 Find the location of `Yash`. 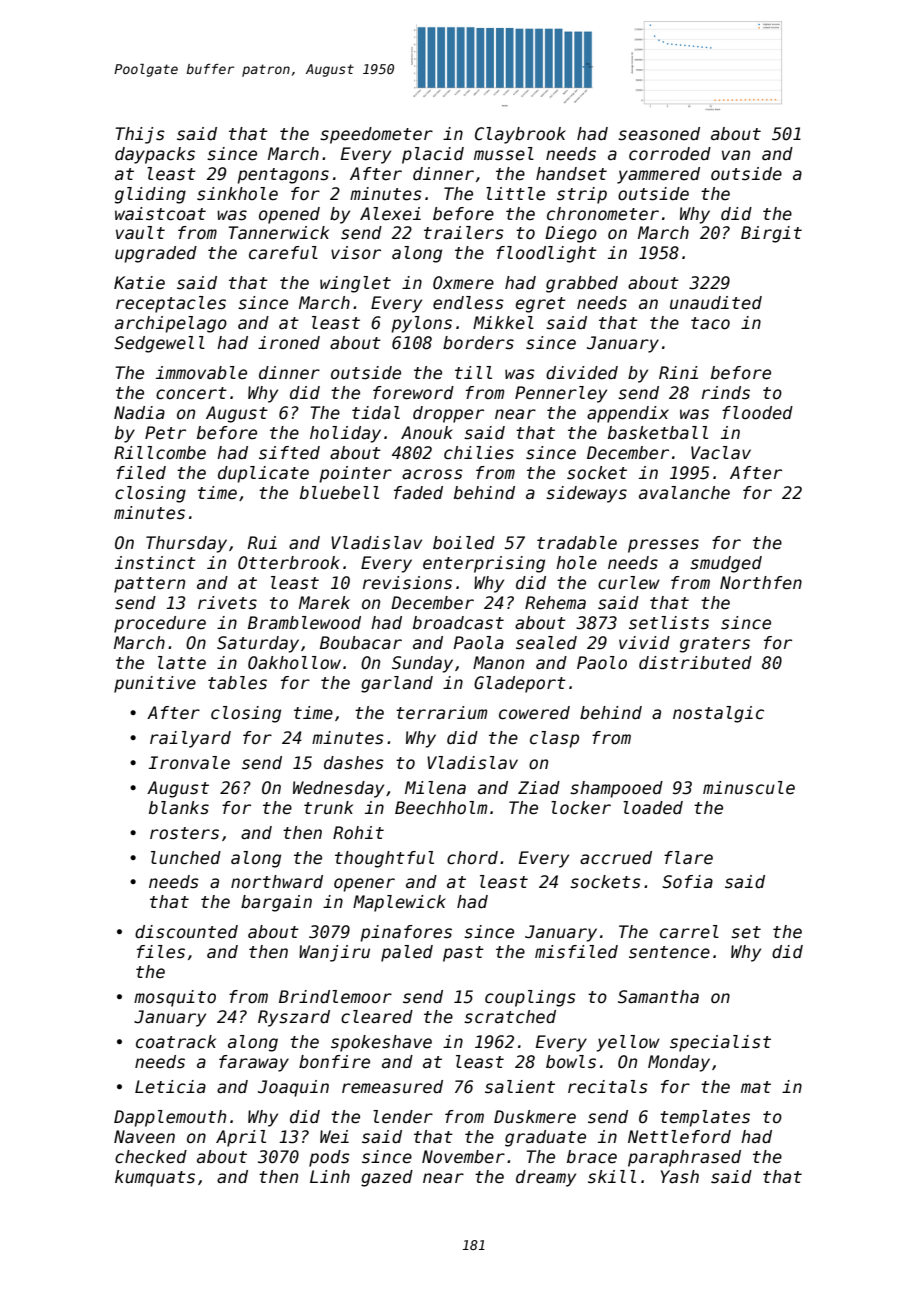

Yash is located at coordinates (680, 1177).
